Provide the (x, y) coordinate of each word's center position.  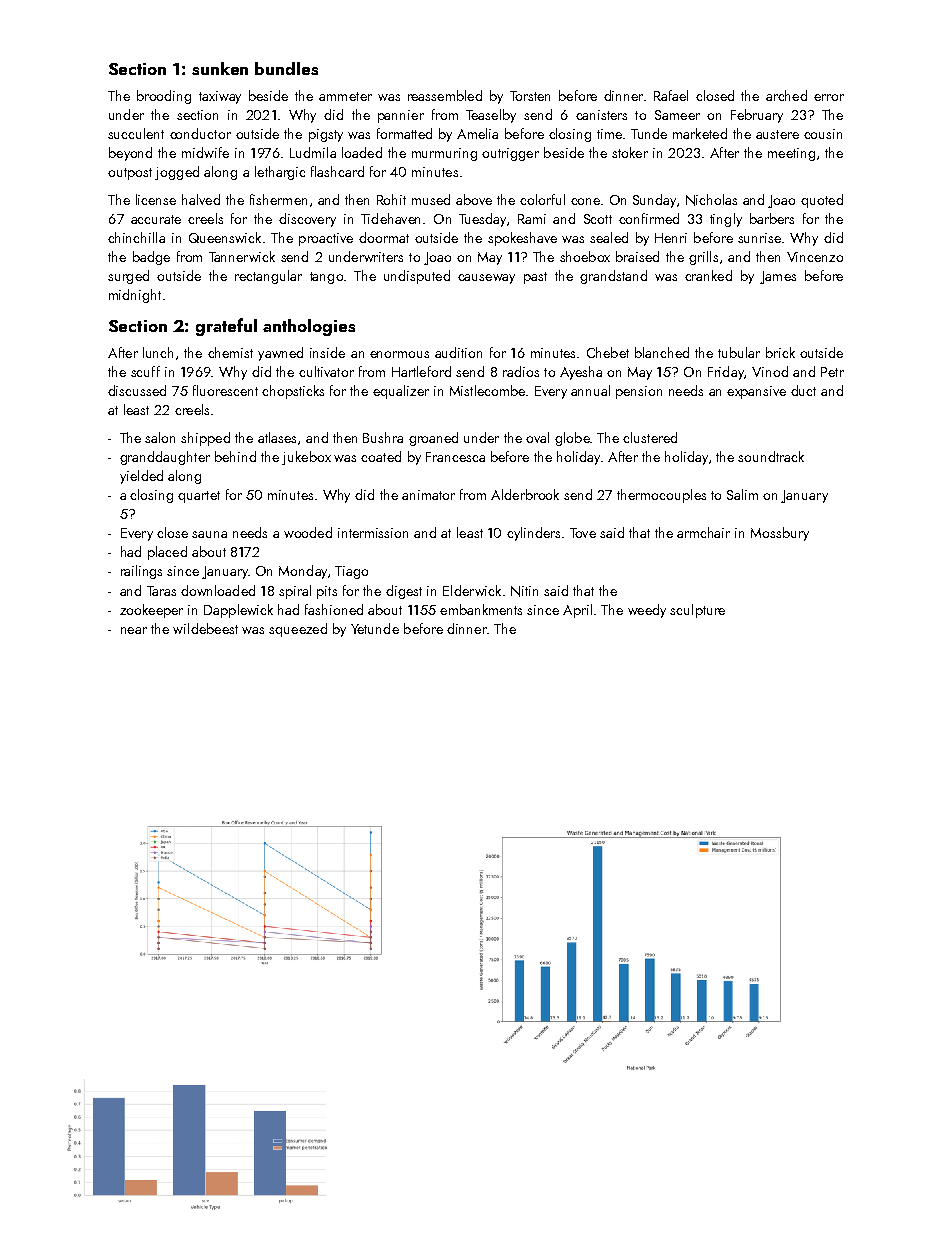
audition (458, 352)
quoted (822, 201)
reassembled (445, 95)
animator (428, 495)
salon (160, 437)
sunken (220, 68)
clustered (650, 437)
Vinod (770, 371)
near (134, 630)
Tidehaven (390, 218)
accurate (156, 219)
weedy (647, 611)
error (829, 97)
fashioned (334, 609)
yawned (280, 354)
